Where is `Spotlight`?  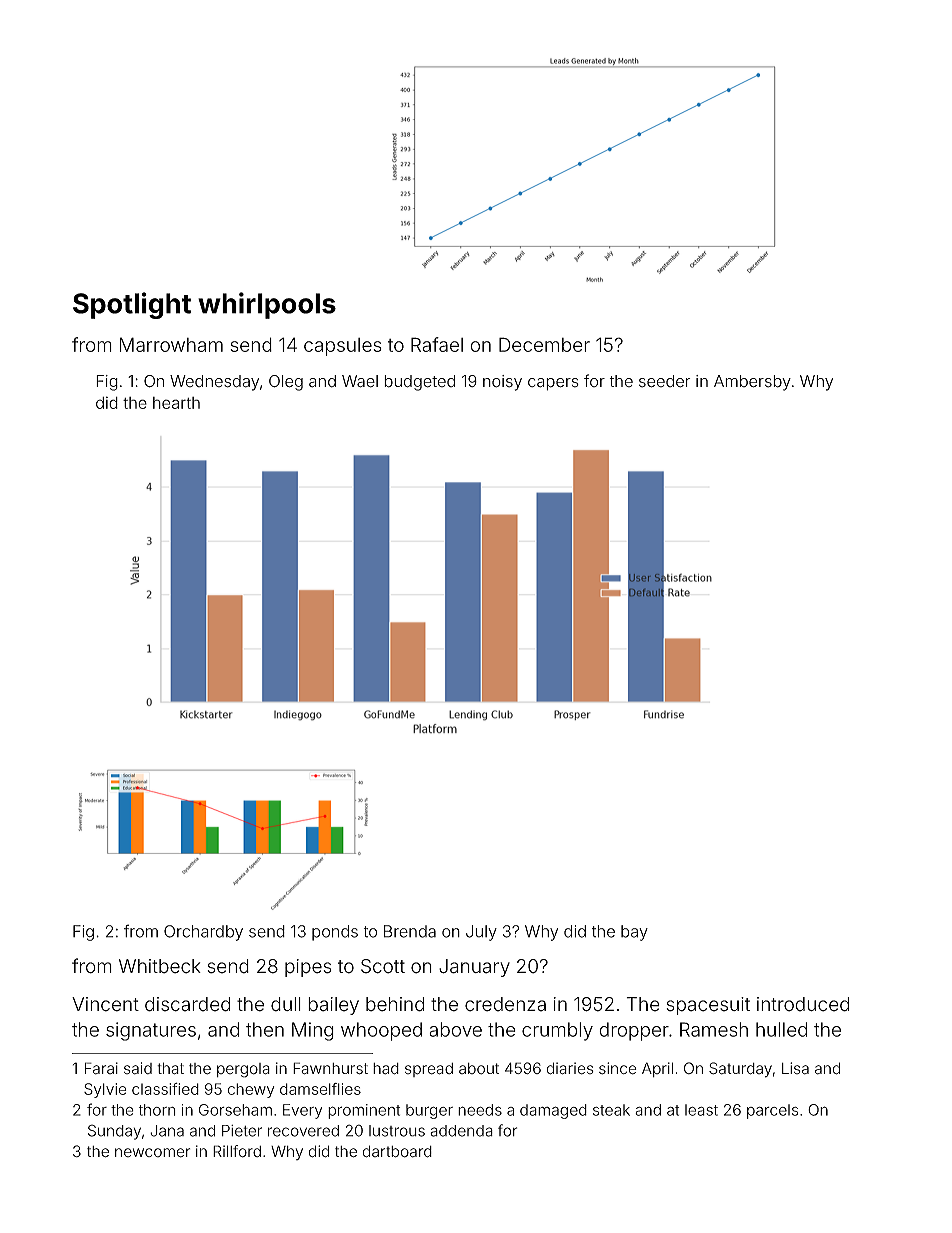 Spotlight is located at coordinates (132, 305).
